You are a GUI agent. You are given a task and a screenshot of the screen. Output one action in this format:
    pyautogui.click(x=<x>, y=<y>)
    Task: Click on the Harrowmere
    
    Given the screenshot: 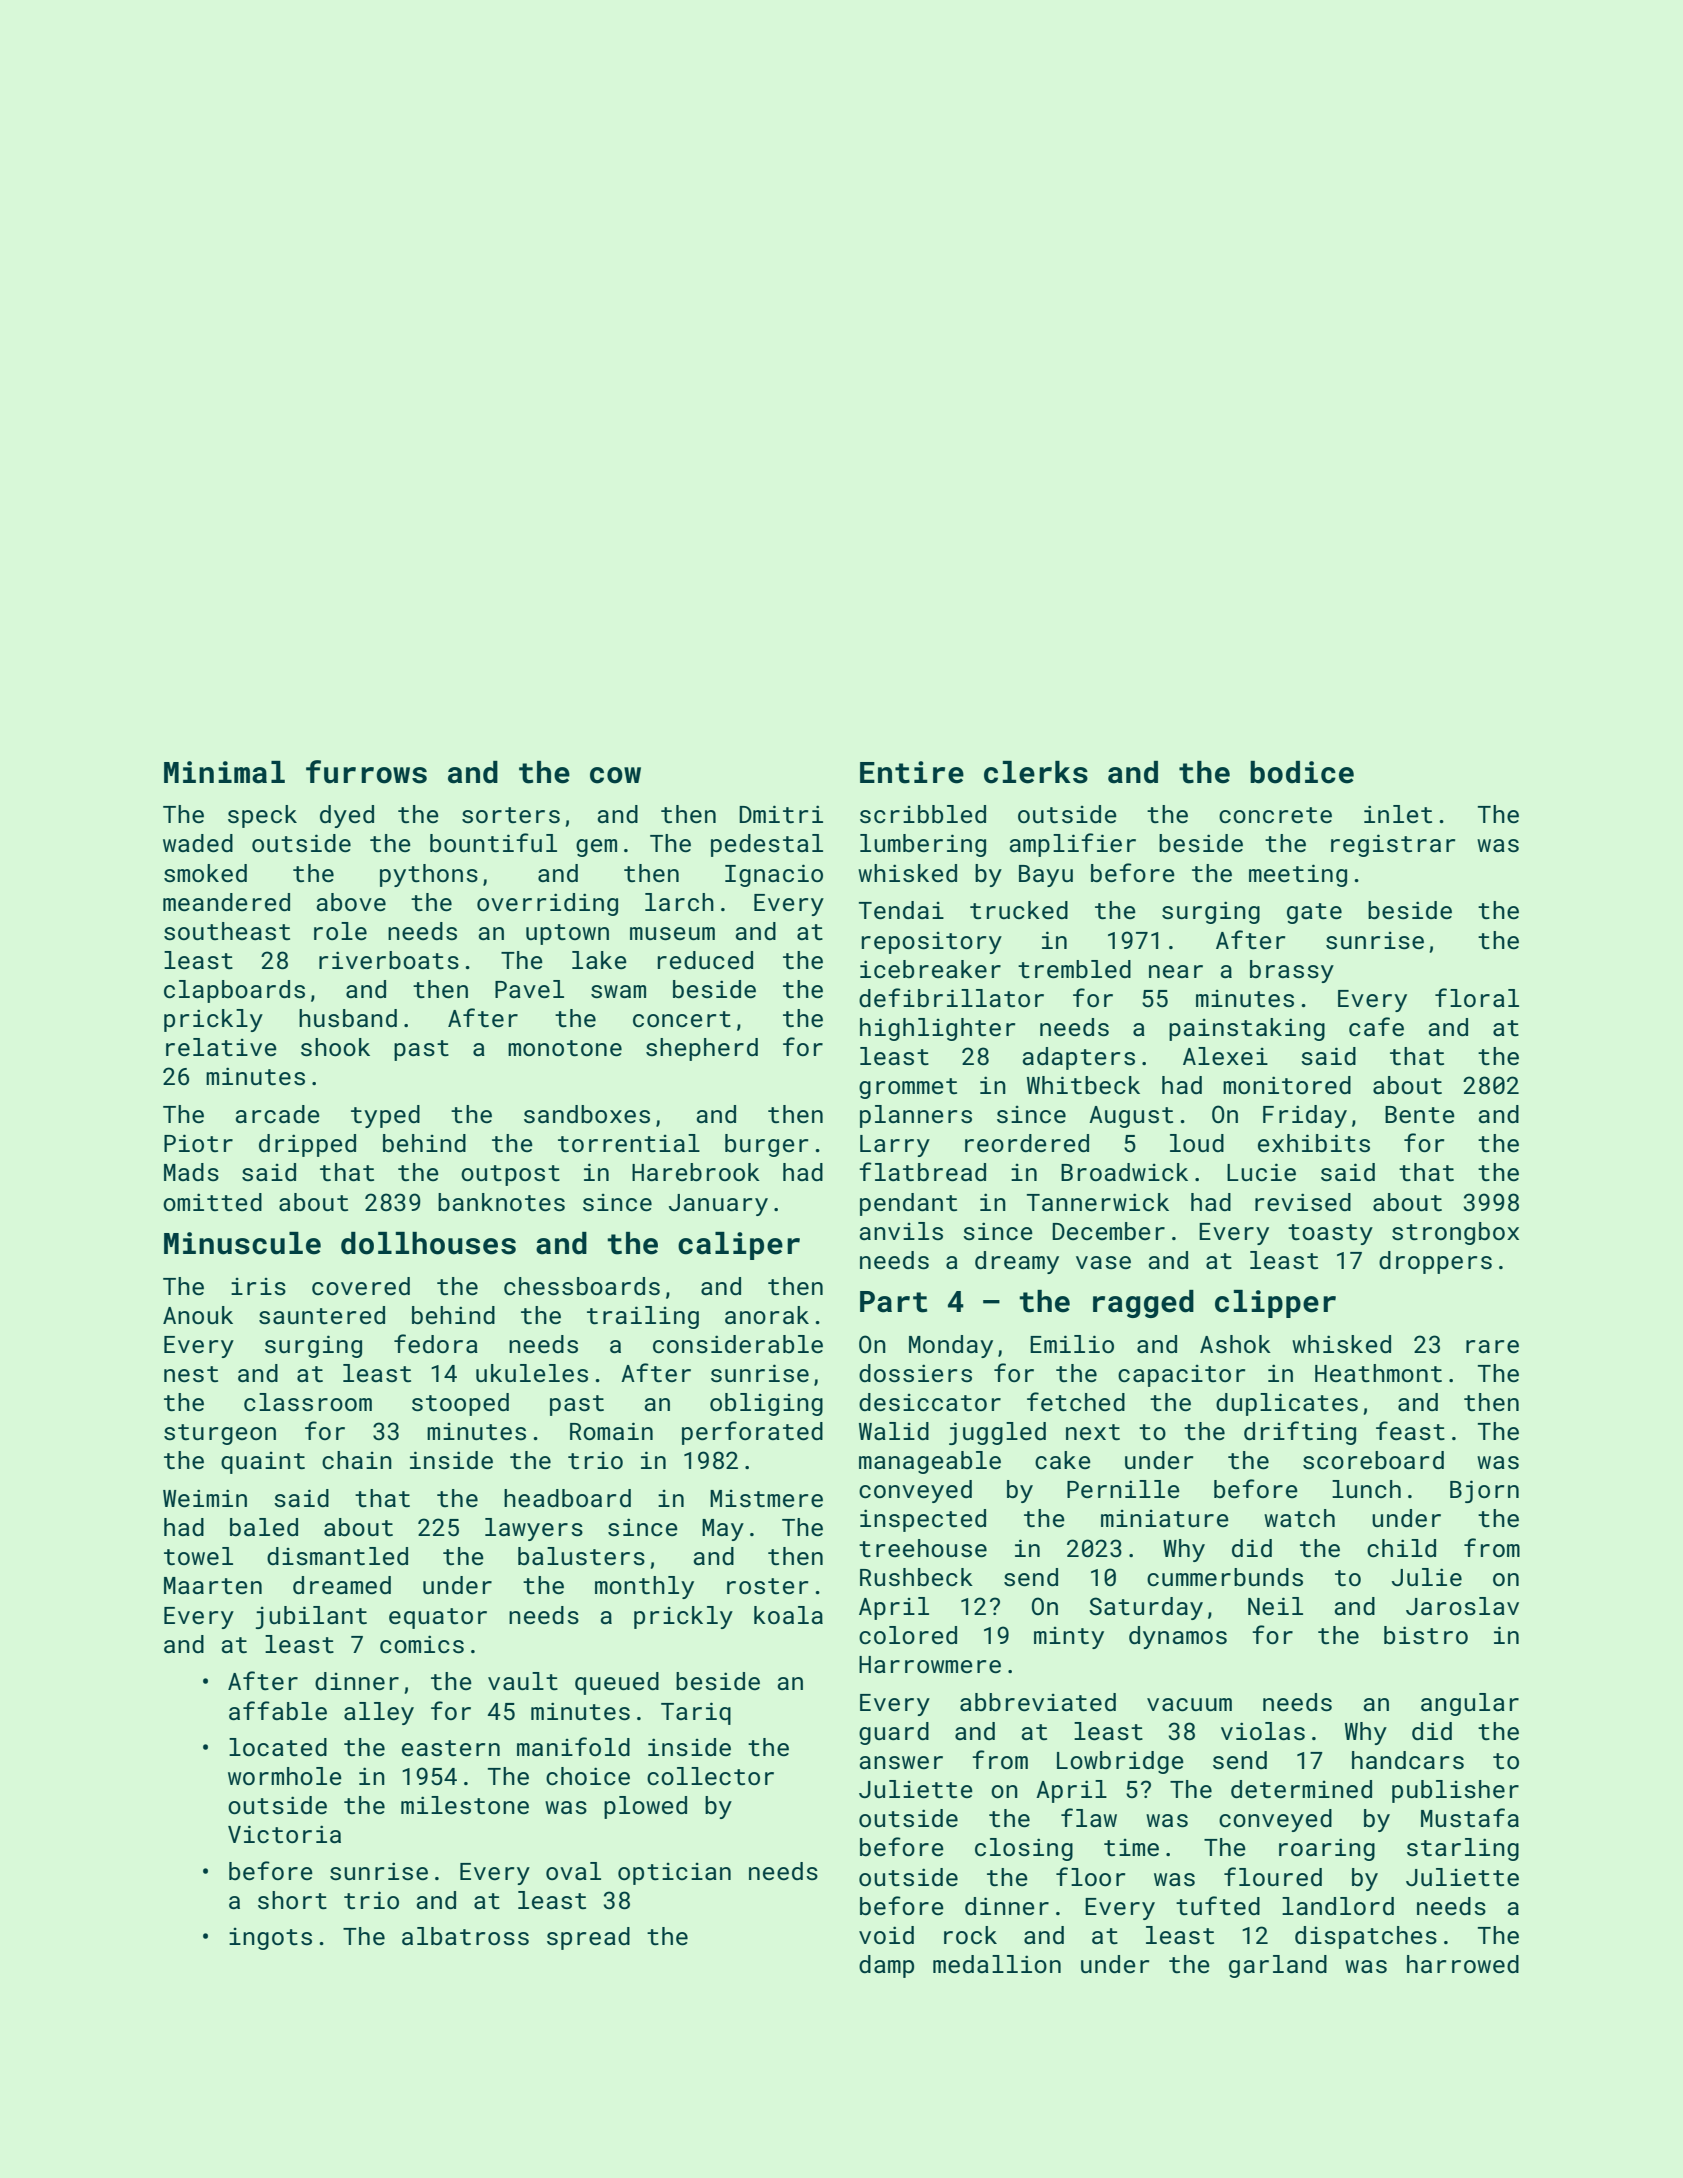 What is the action you would take?
    pyautogui.click(x=930, y=1664)
